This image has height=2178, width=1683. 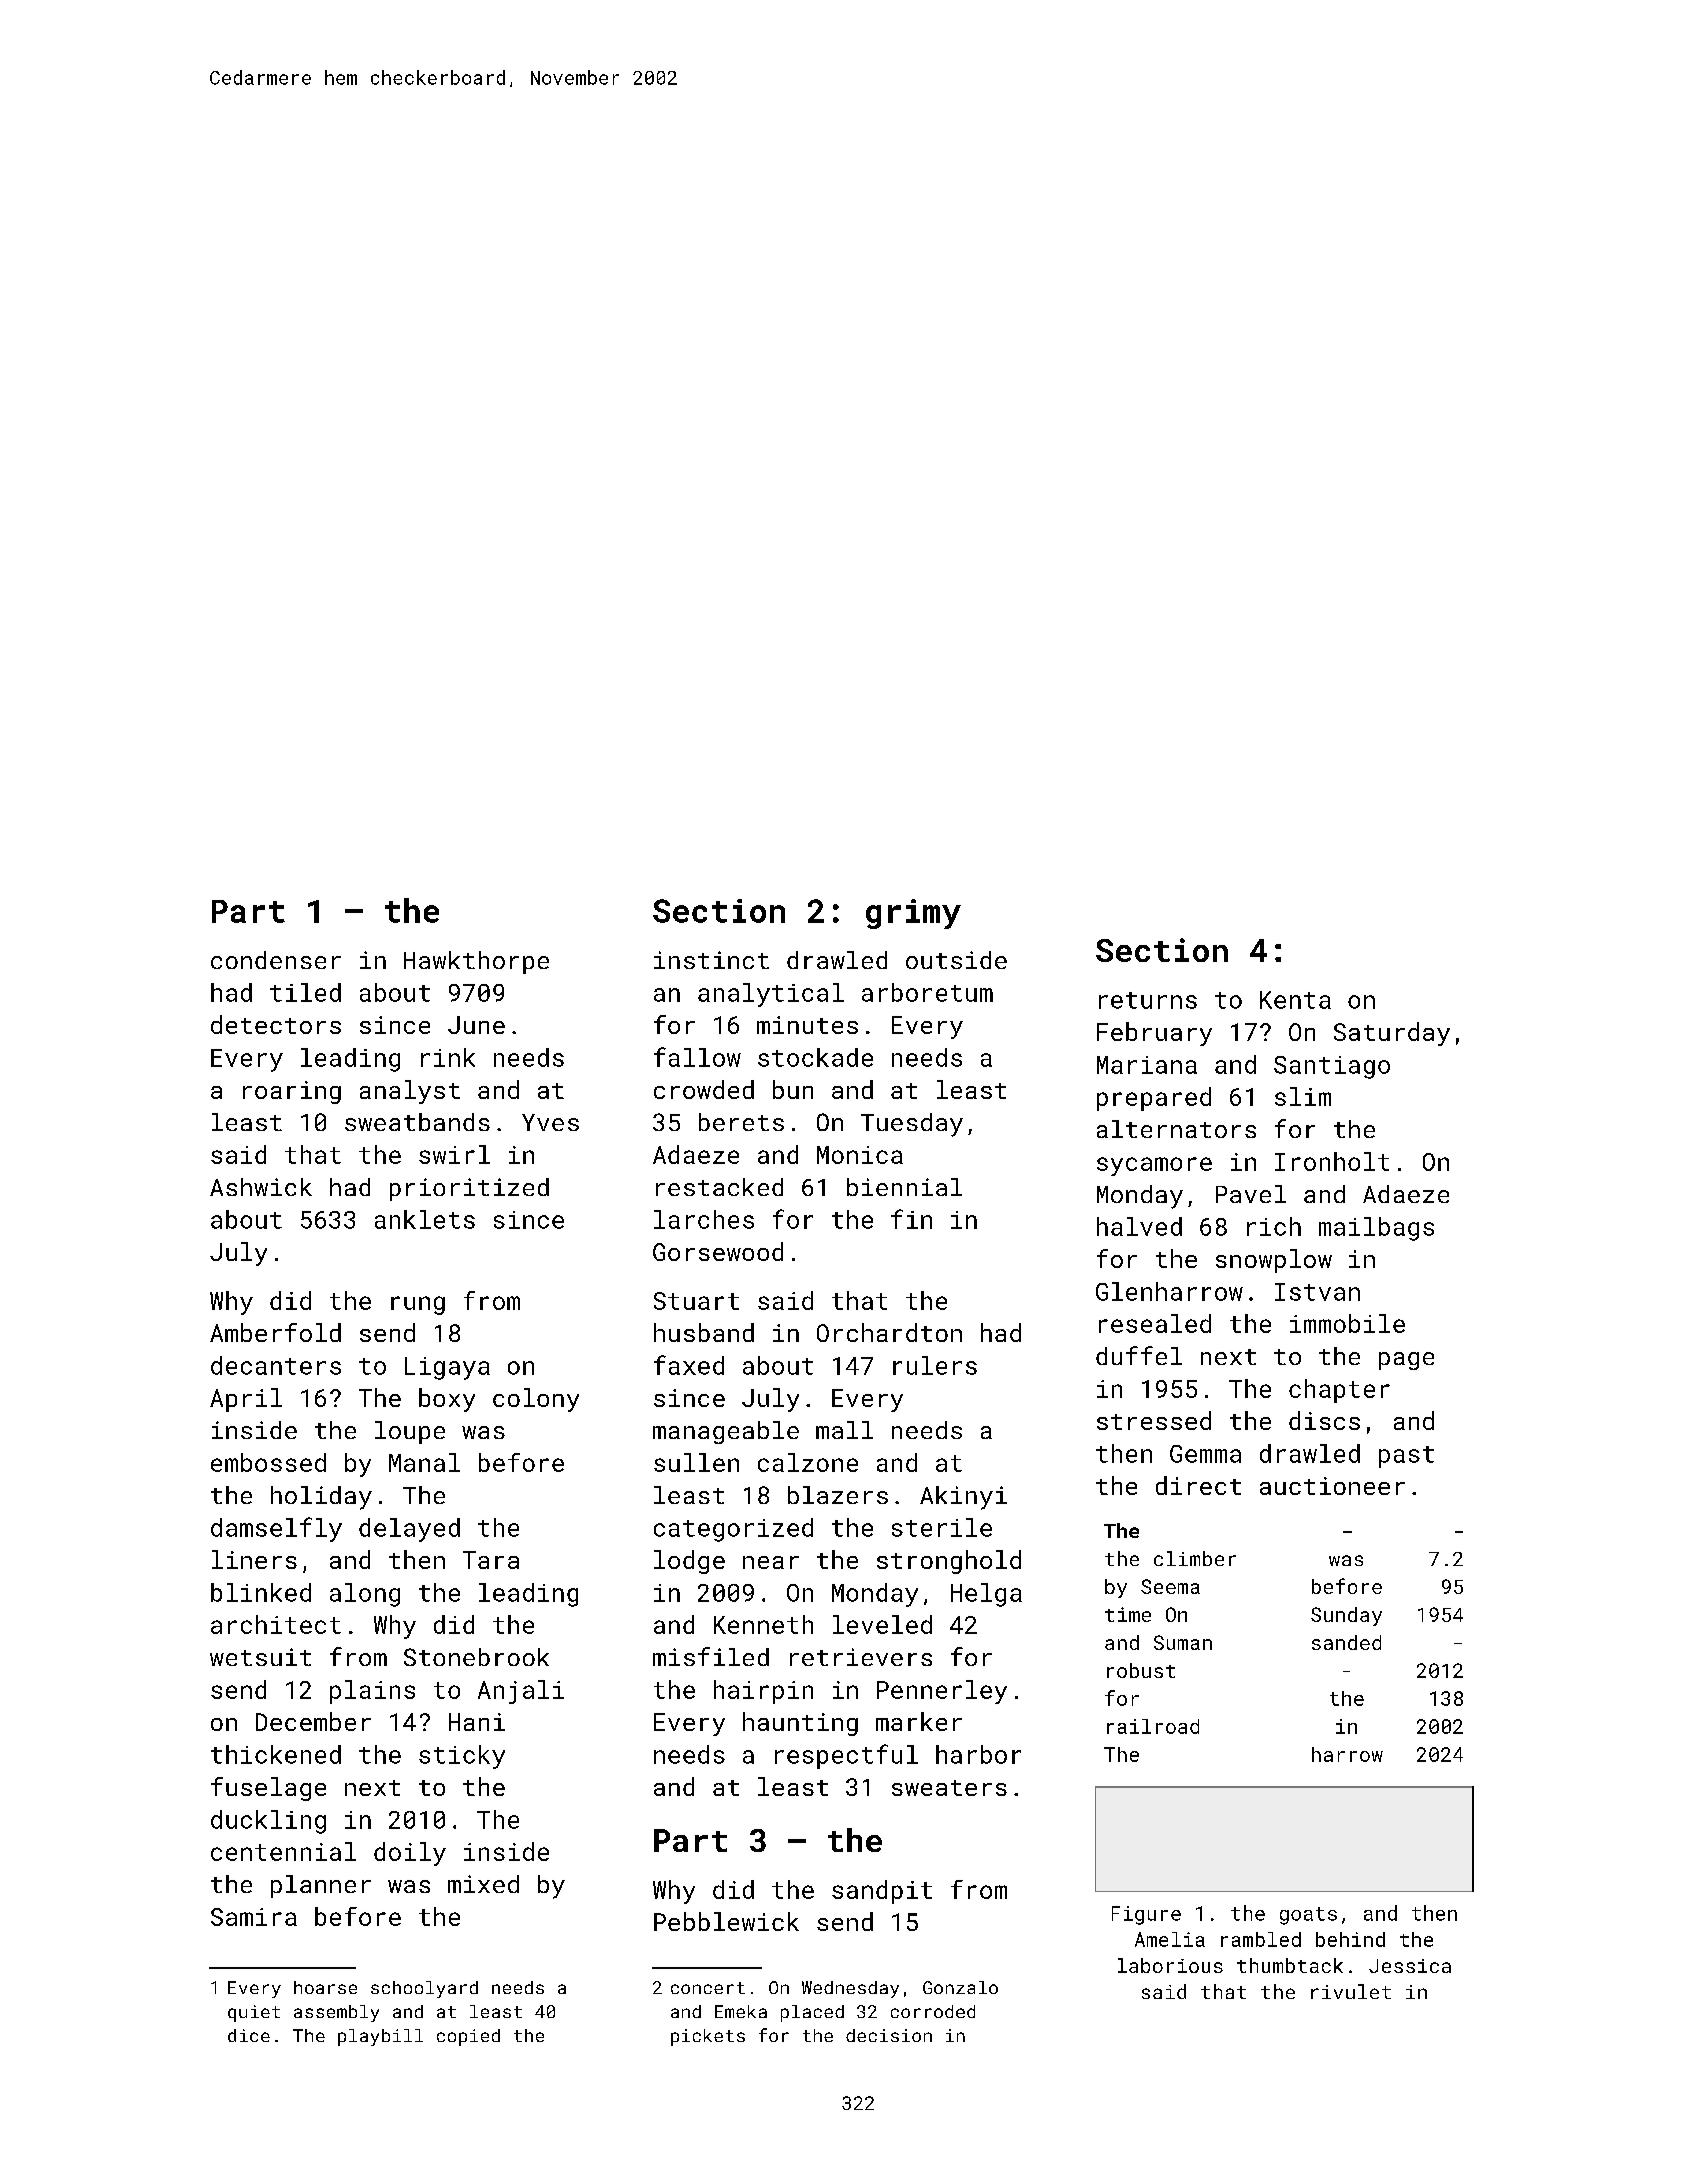 What do you see at coordinates (276, 960) in the image?
I see `condenser` at bounding box center [276, 960].
